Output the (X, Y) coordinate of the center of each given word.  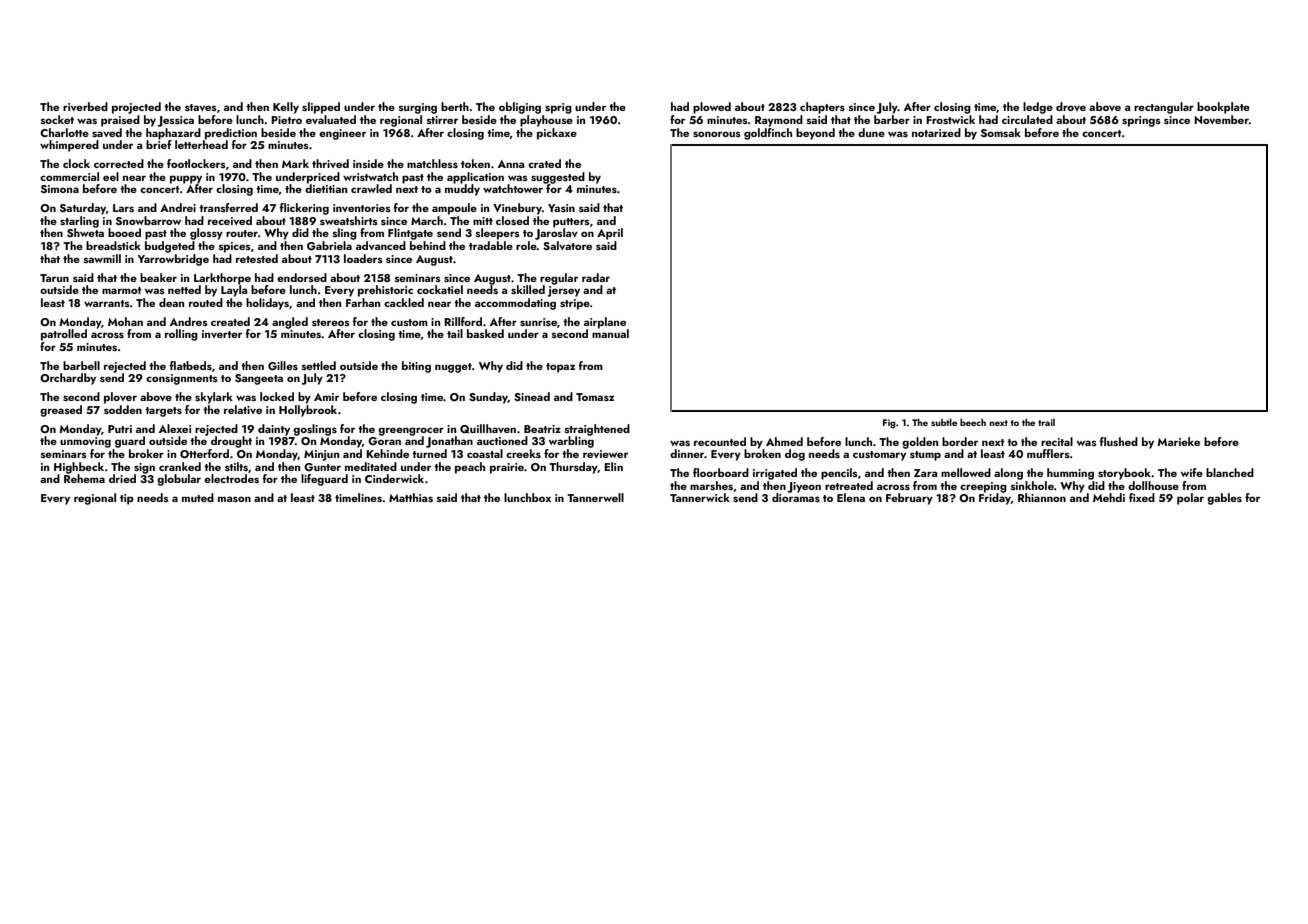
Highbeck (79, 468)
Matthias (411, 497)
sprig (558, 108)
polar (1190, 499)
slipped (321, 108)
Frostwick (950, 119)
